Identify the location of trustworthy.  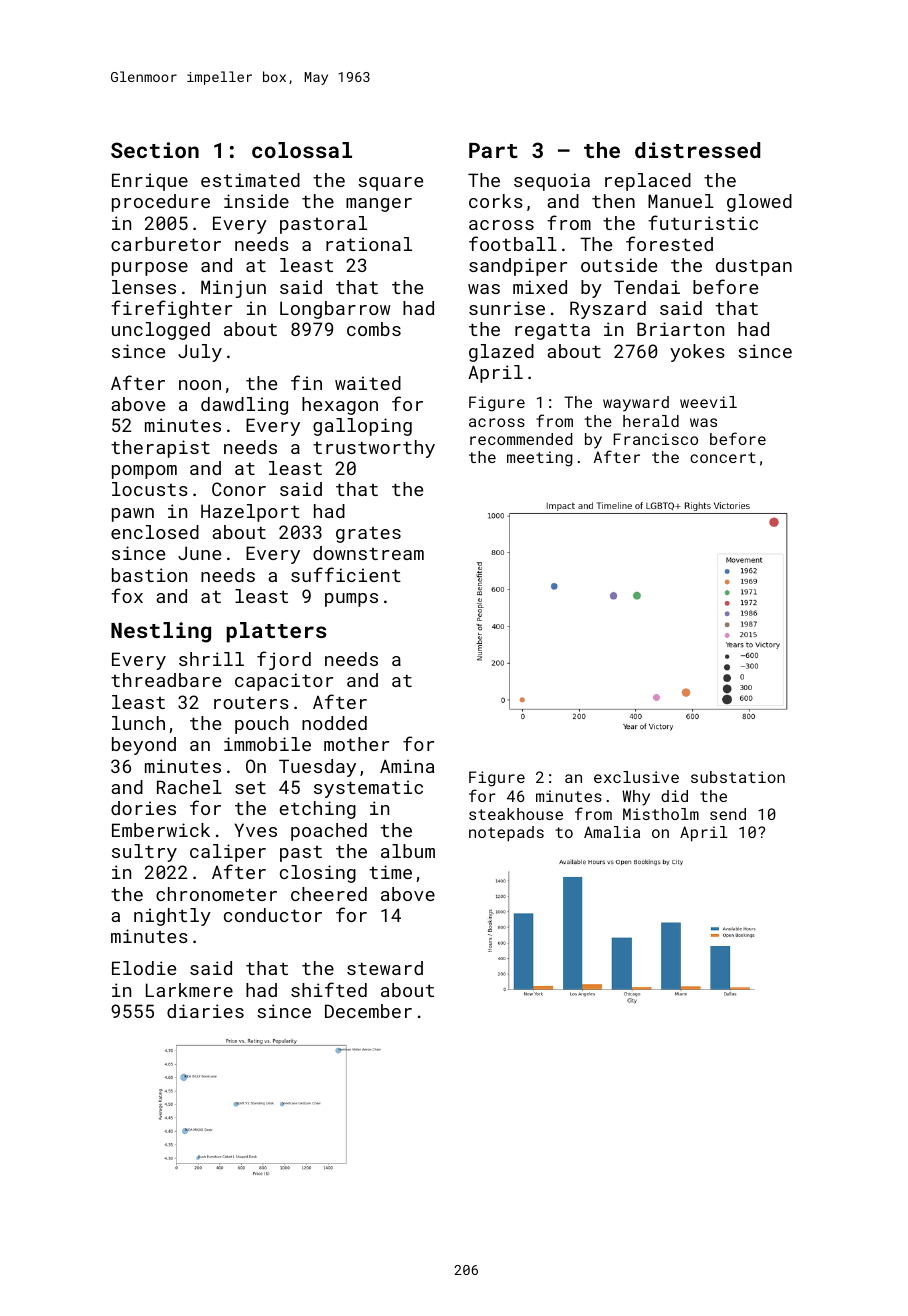
(374, 449).
